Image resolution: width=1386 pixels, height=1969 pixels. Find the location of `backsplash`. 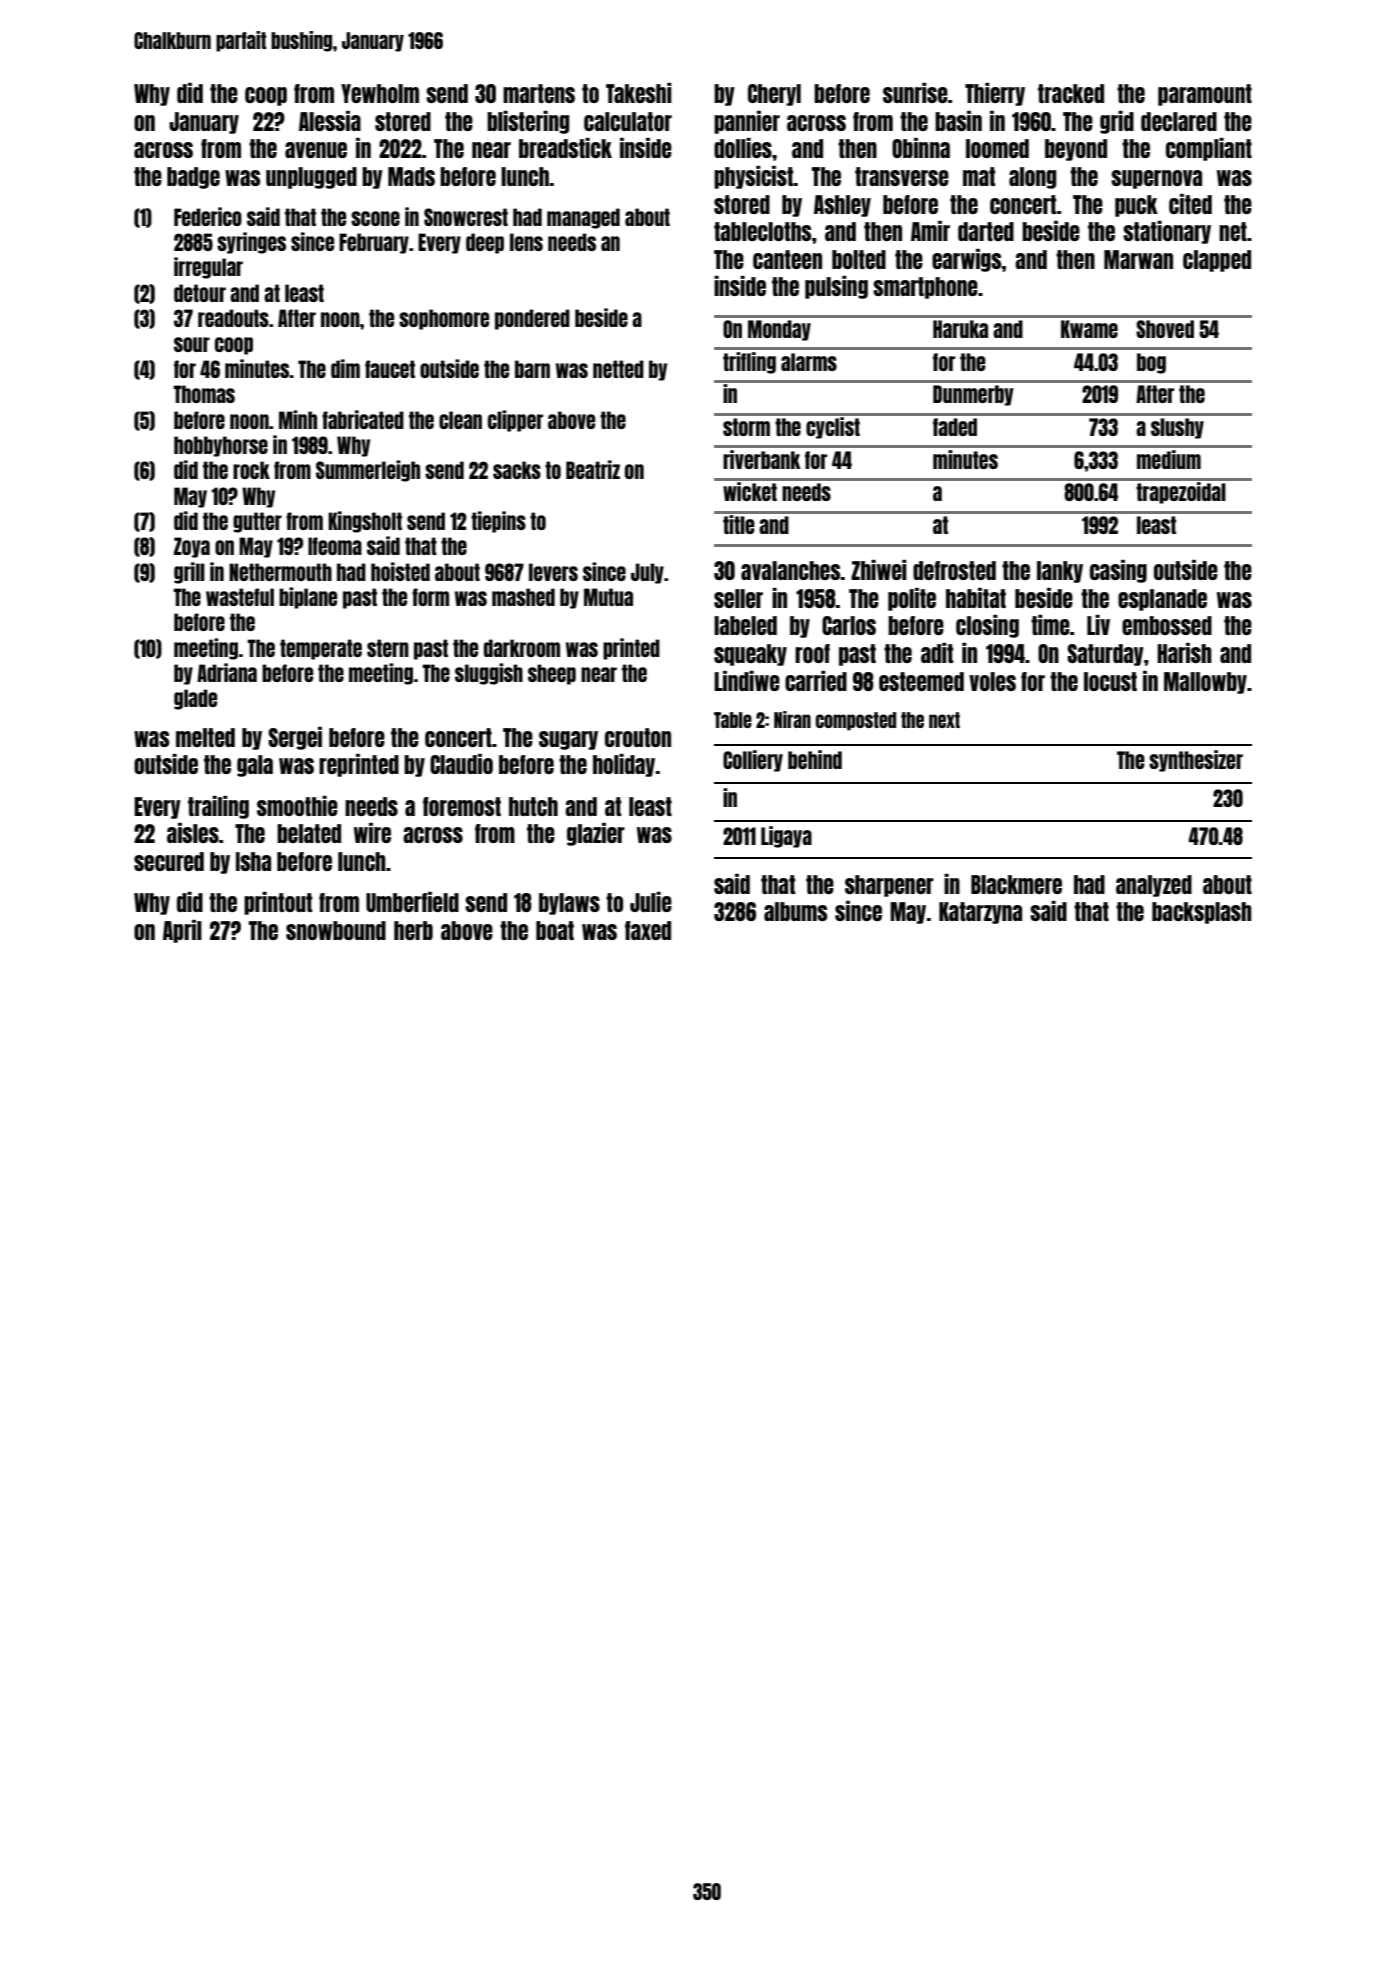

backsplash is located at coordinates (1202, 913).
